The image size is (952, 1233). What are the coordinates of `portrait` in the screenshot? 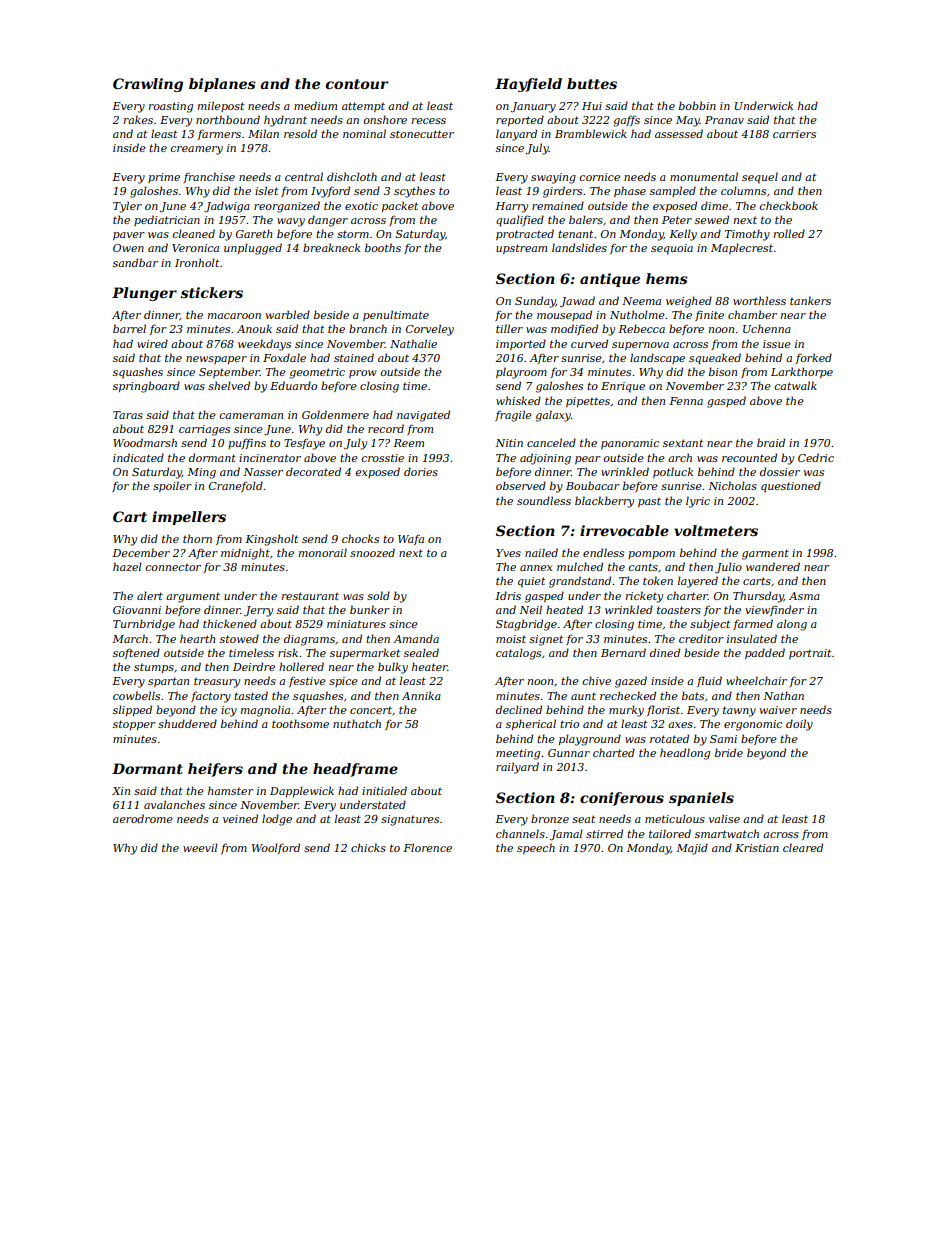 It's located at (810, 654).
